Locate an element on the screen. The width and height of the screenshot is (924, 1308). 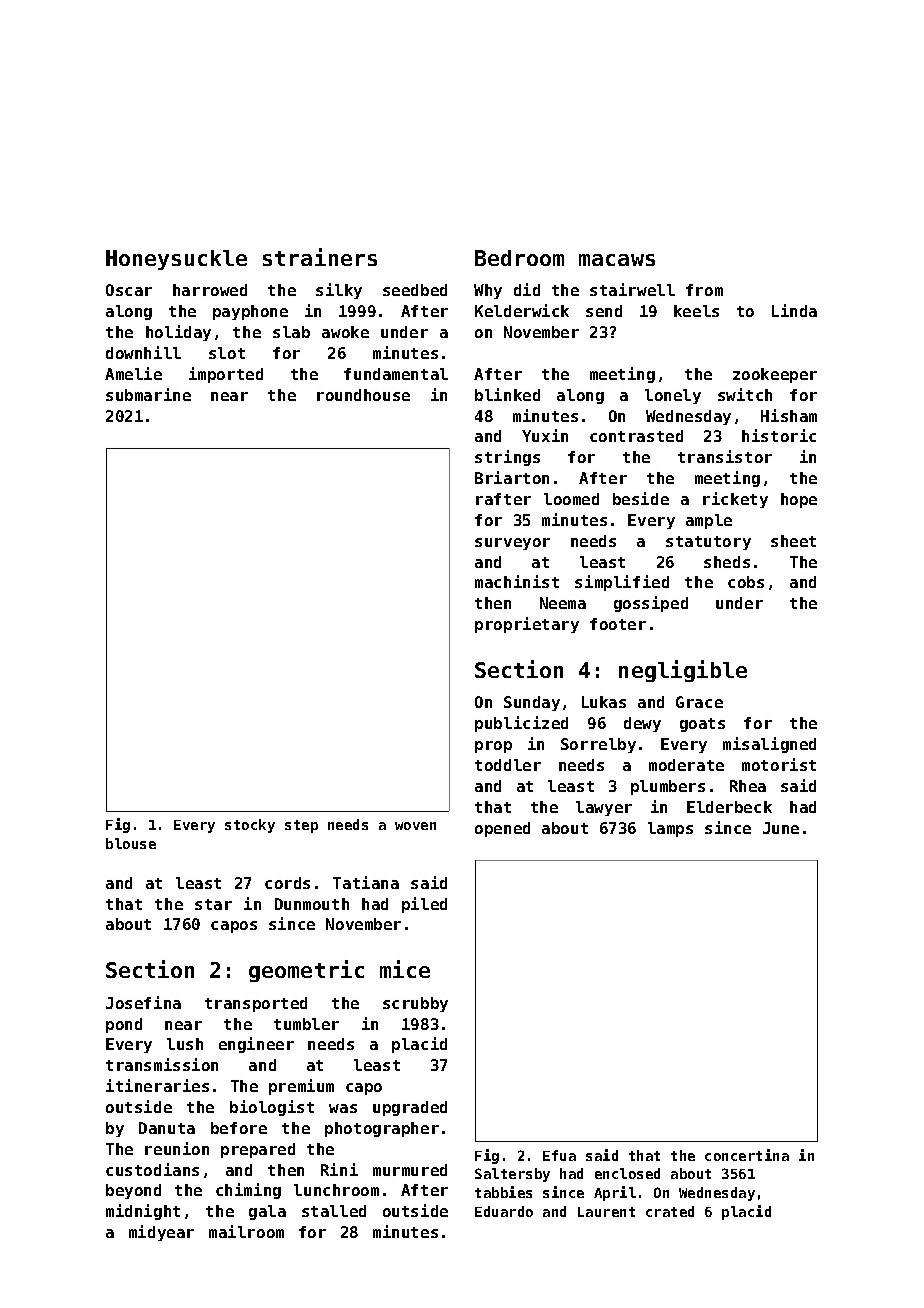
goats is located at coordinates (702, 725).
